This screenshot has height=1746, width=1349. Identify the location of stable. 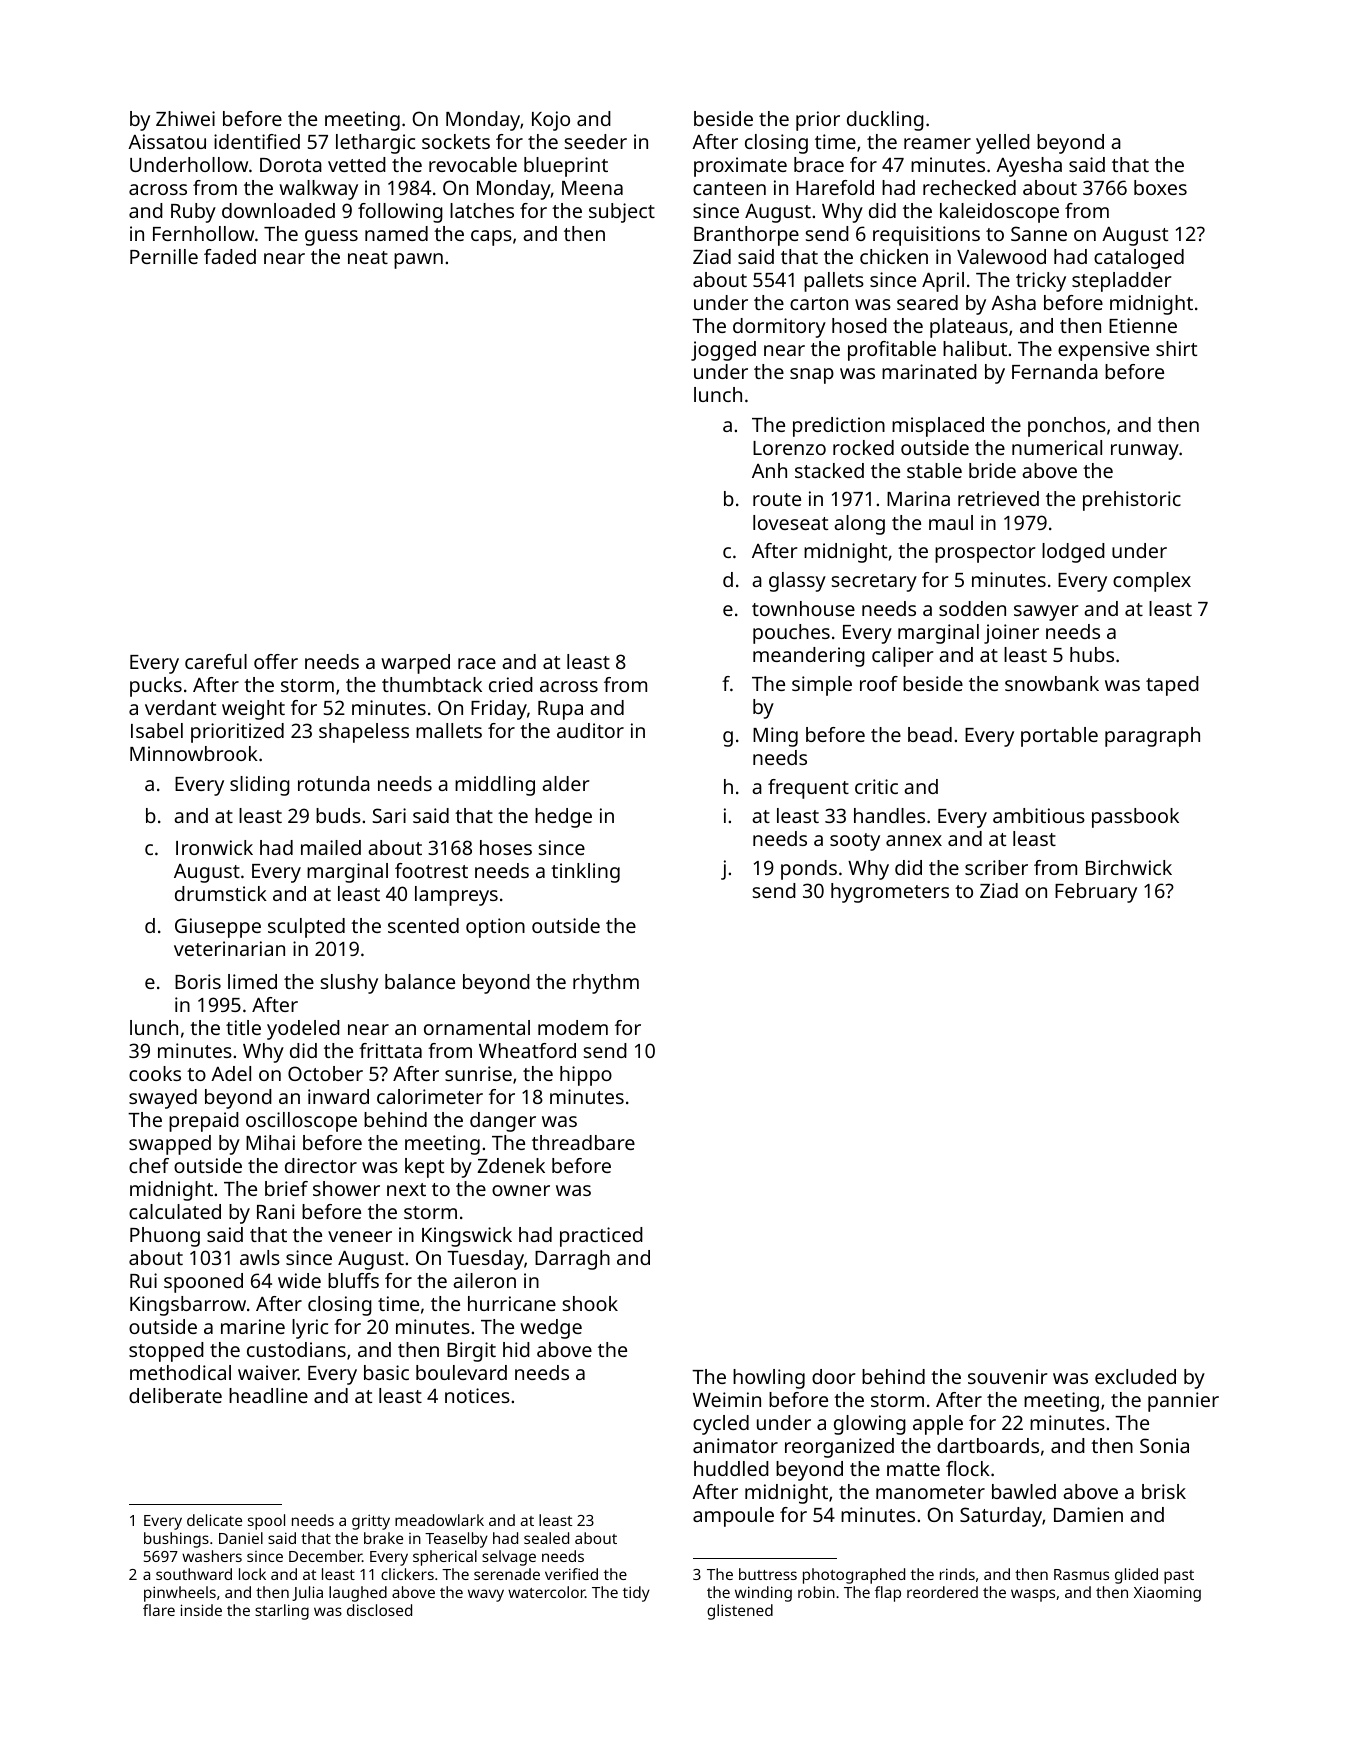
(934, 470).
